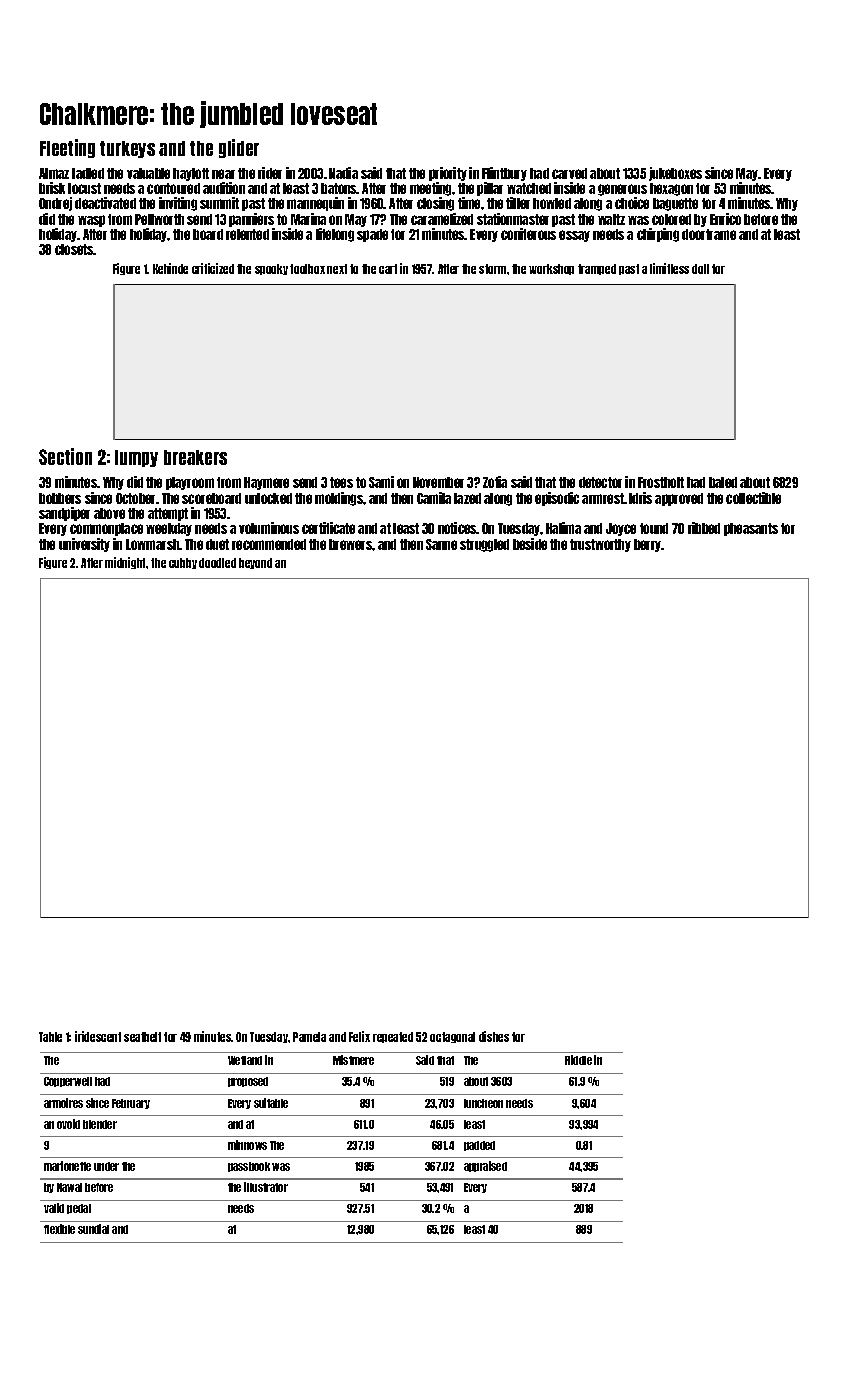 Image resolution: width=849 pixels, height=1400 pixels. Describe the element at coordinates (597, 269) in the screenshot. I see `tramped` at that location.
